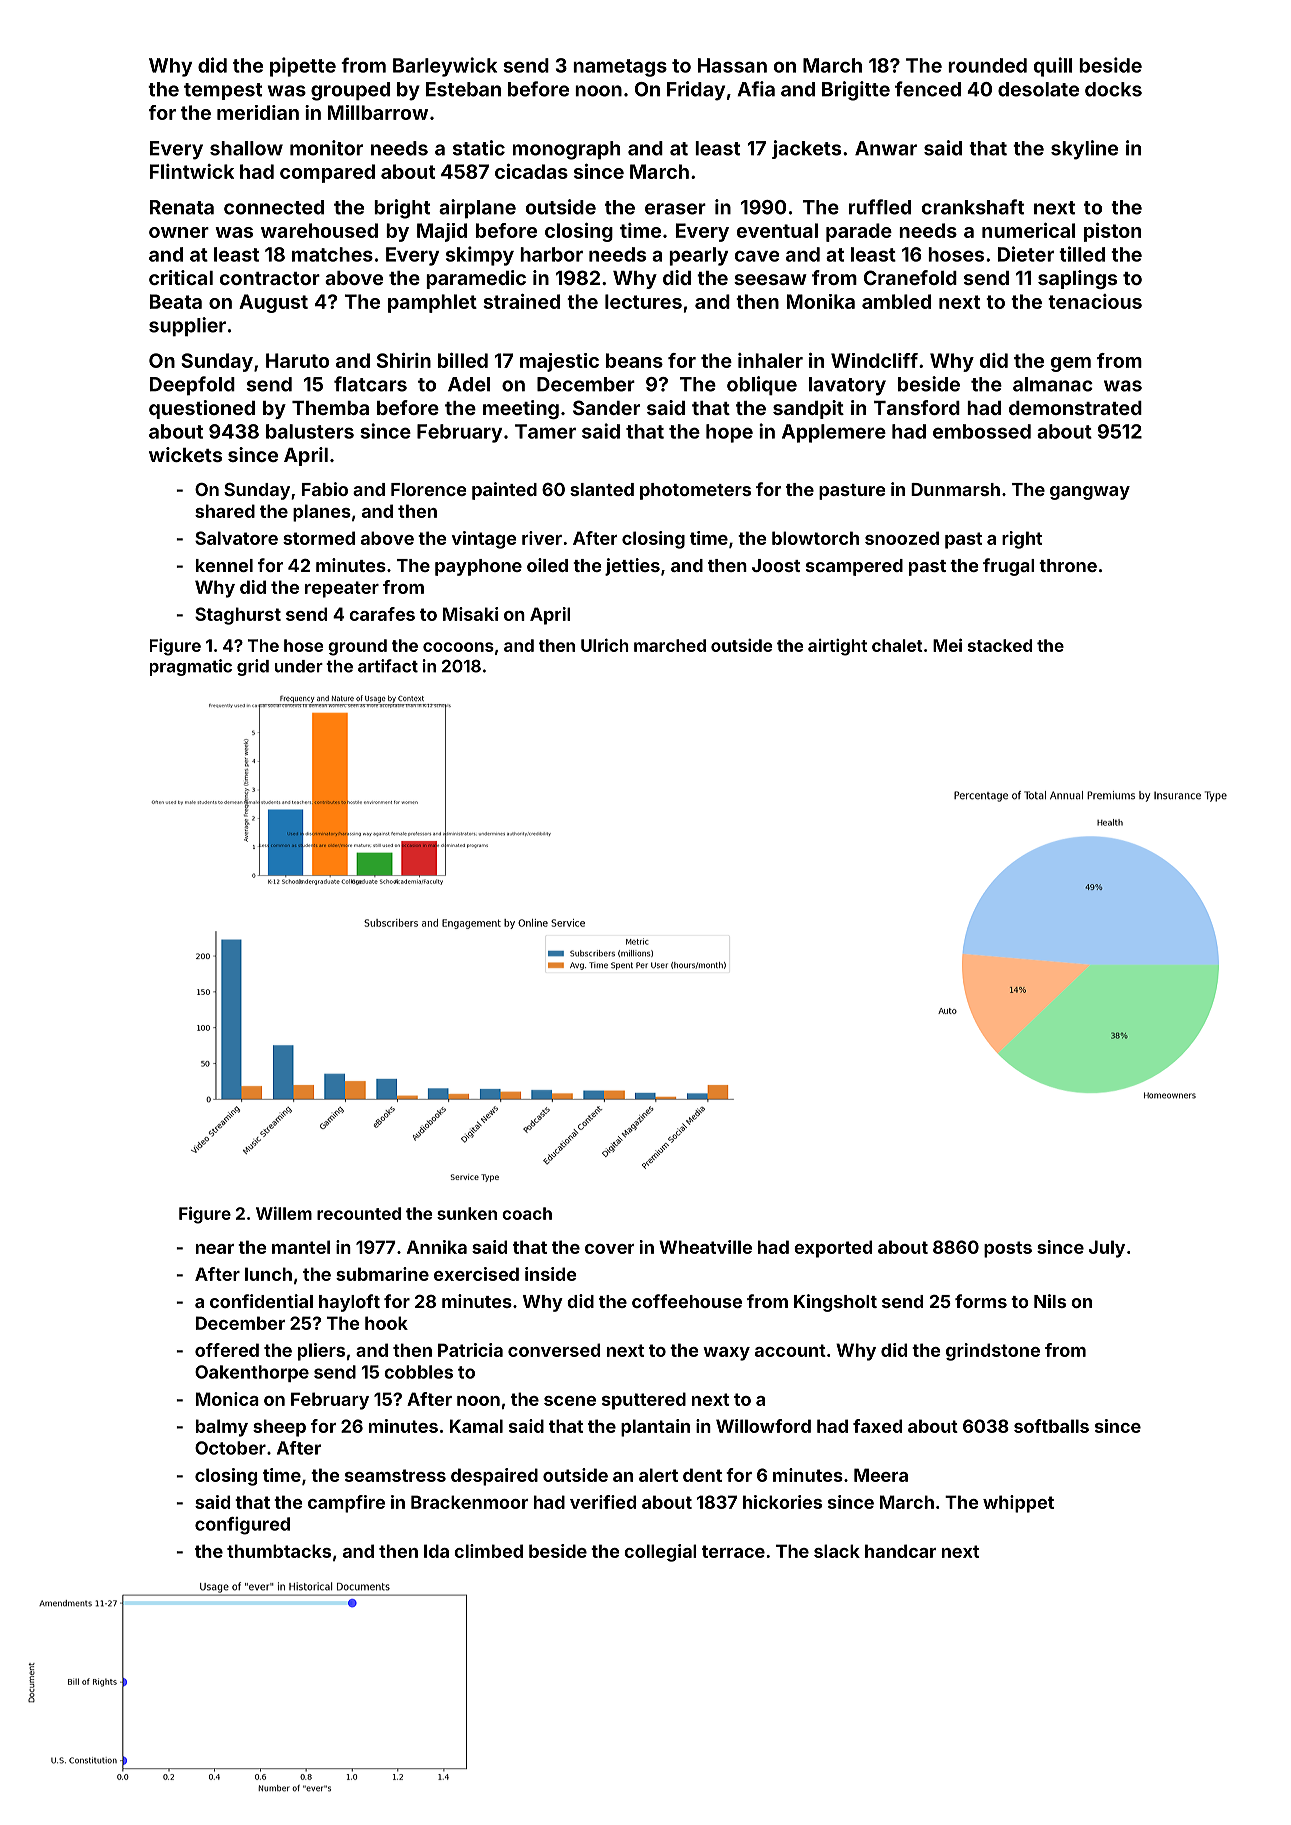  What do you see at coordinates (1000, 645) in the document?
I see `stacked` at bounding box center [1000, 645].
